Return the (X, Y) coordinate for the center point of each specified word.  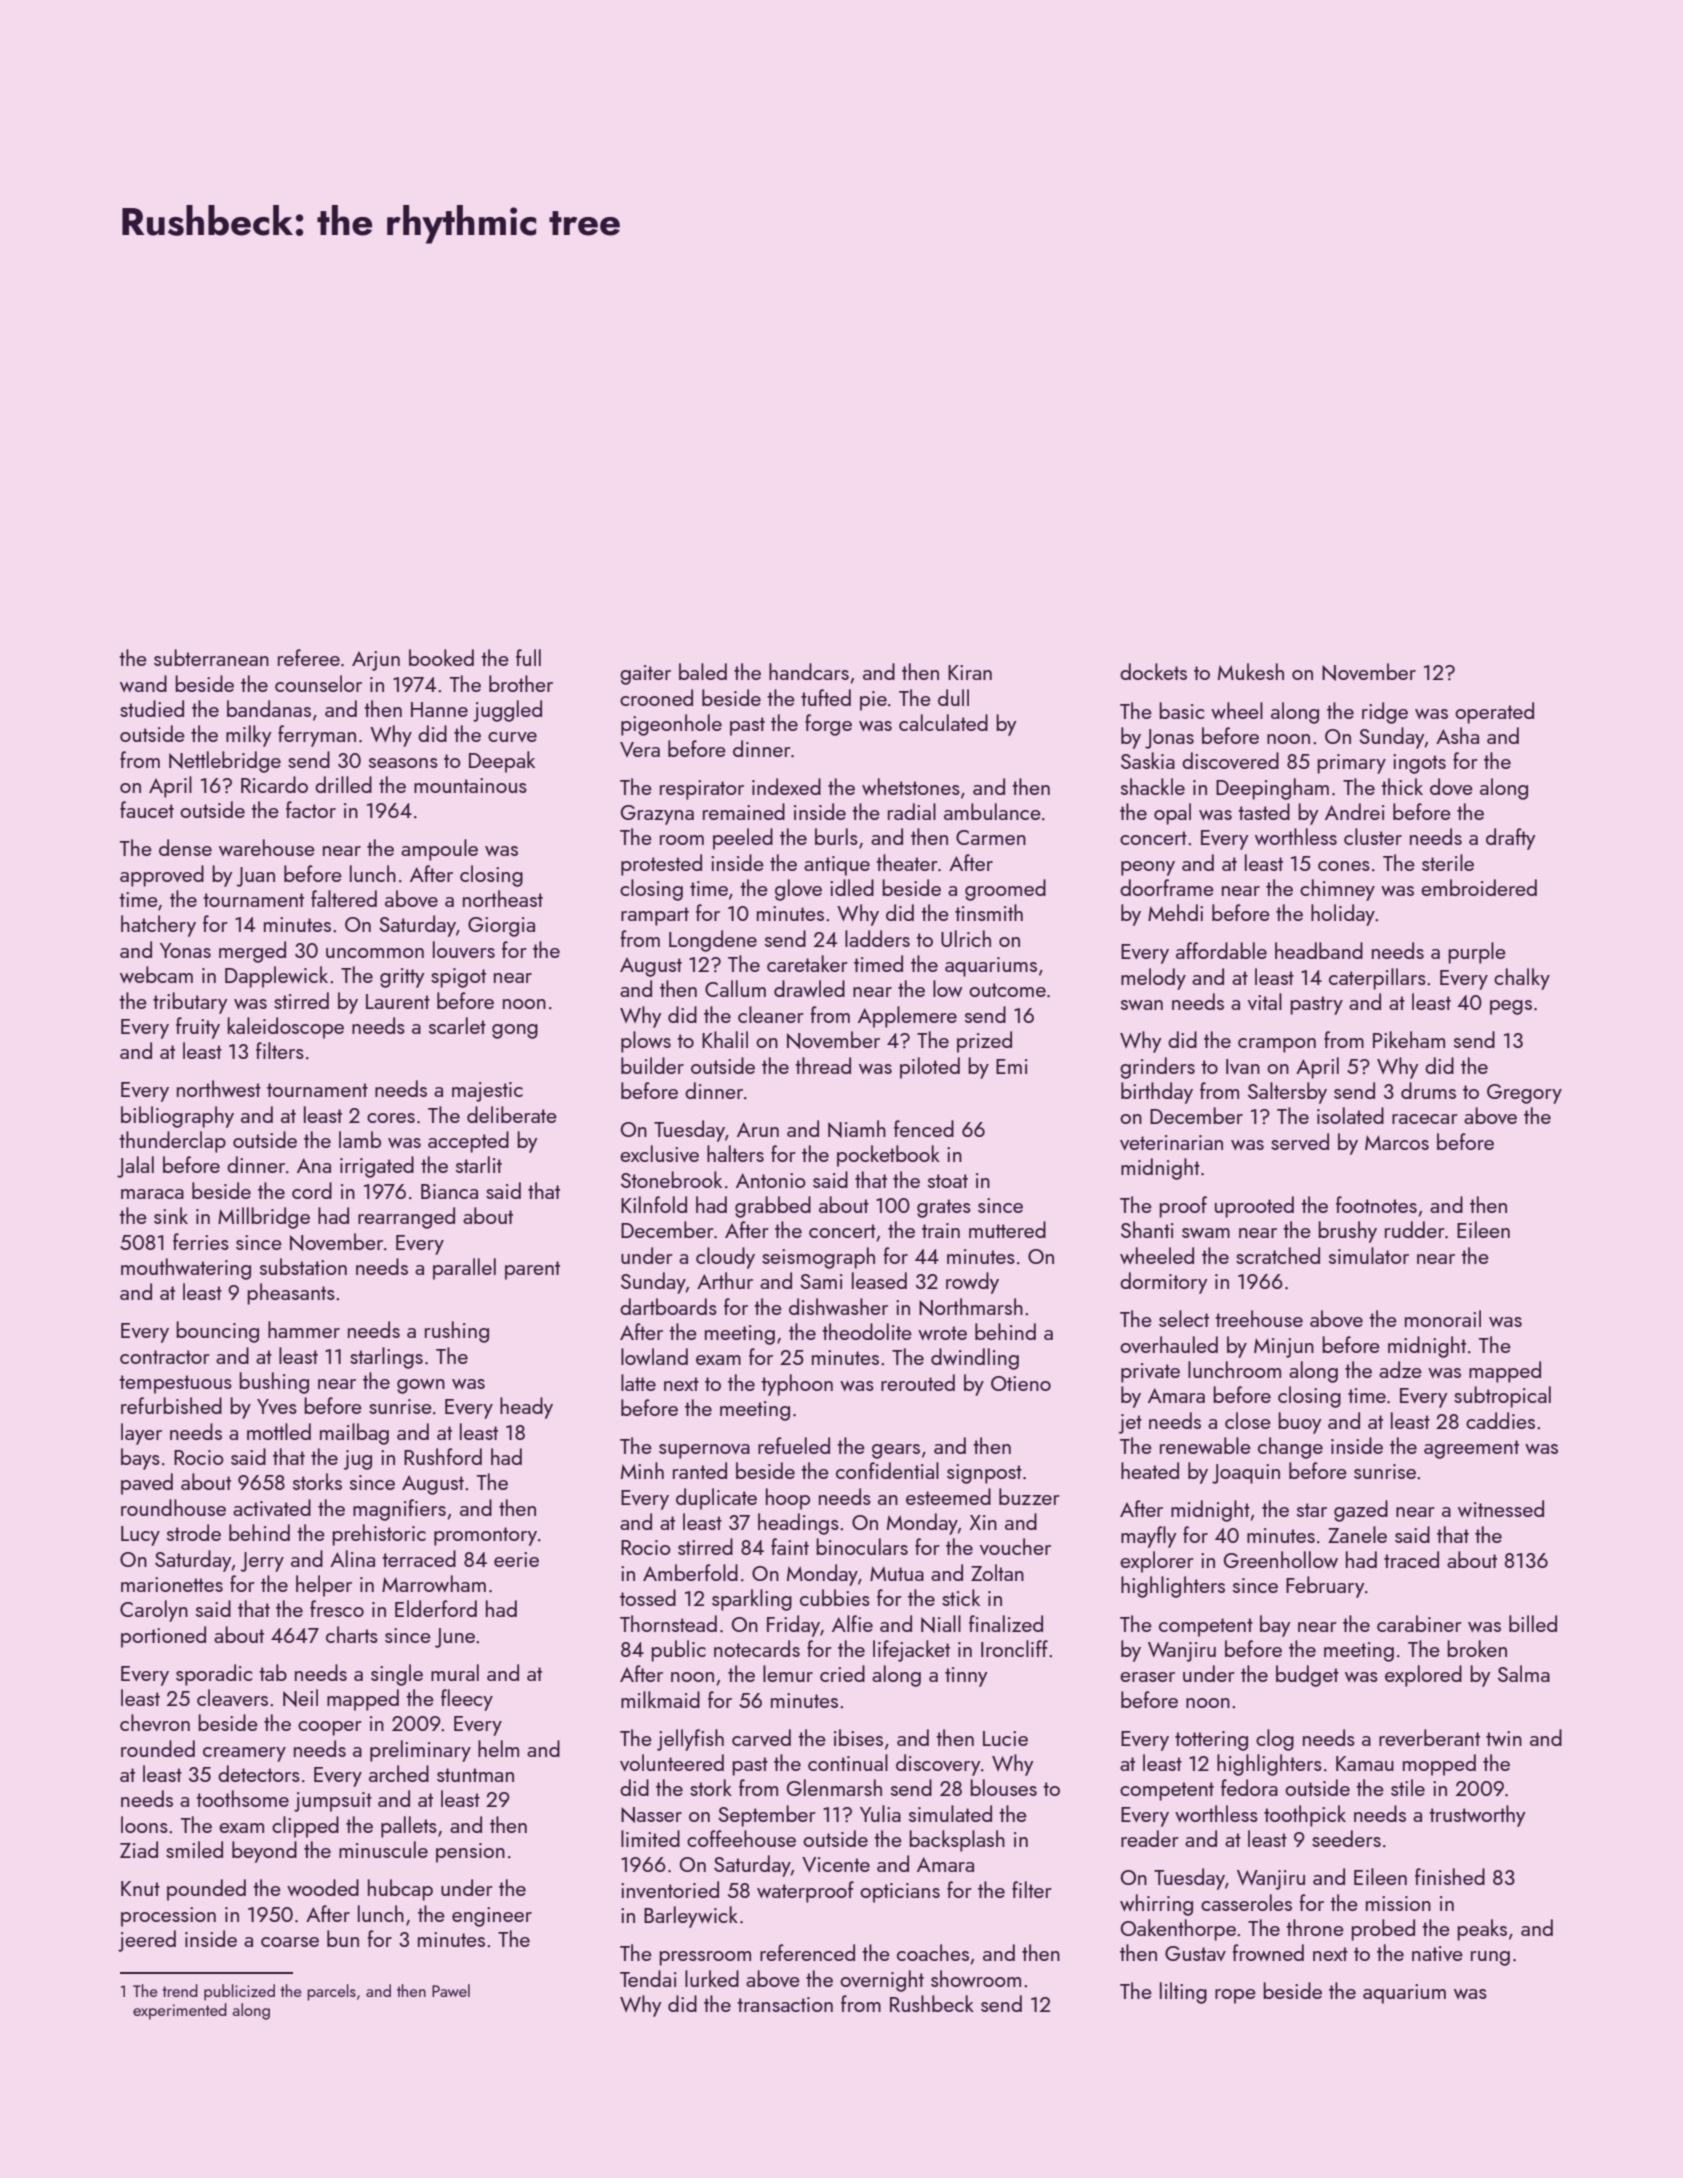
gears (896, 1451)
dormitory (1164, 1283)
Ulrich (966, 938)
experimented (180, 2011)
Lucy (140, 1536)
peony (1148, 868)
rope (1235, 1996)
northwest (219, 1088)
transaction (785, 2004)
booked (441, 657)
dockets (1153, 671)
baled (703, 671)
